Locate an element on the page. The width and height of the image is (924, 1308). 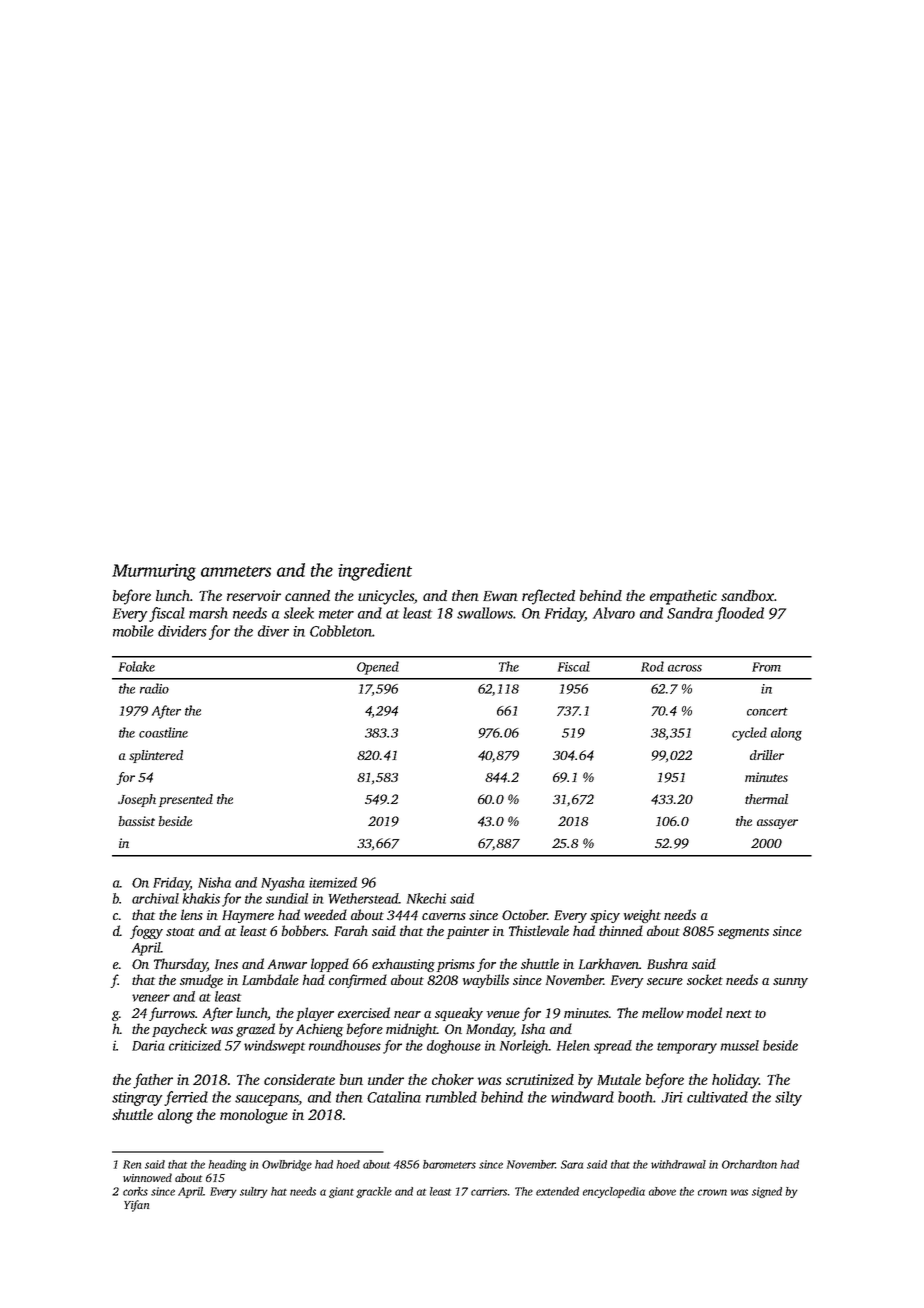
bobbers is located at coordinates (304, 930).
